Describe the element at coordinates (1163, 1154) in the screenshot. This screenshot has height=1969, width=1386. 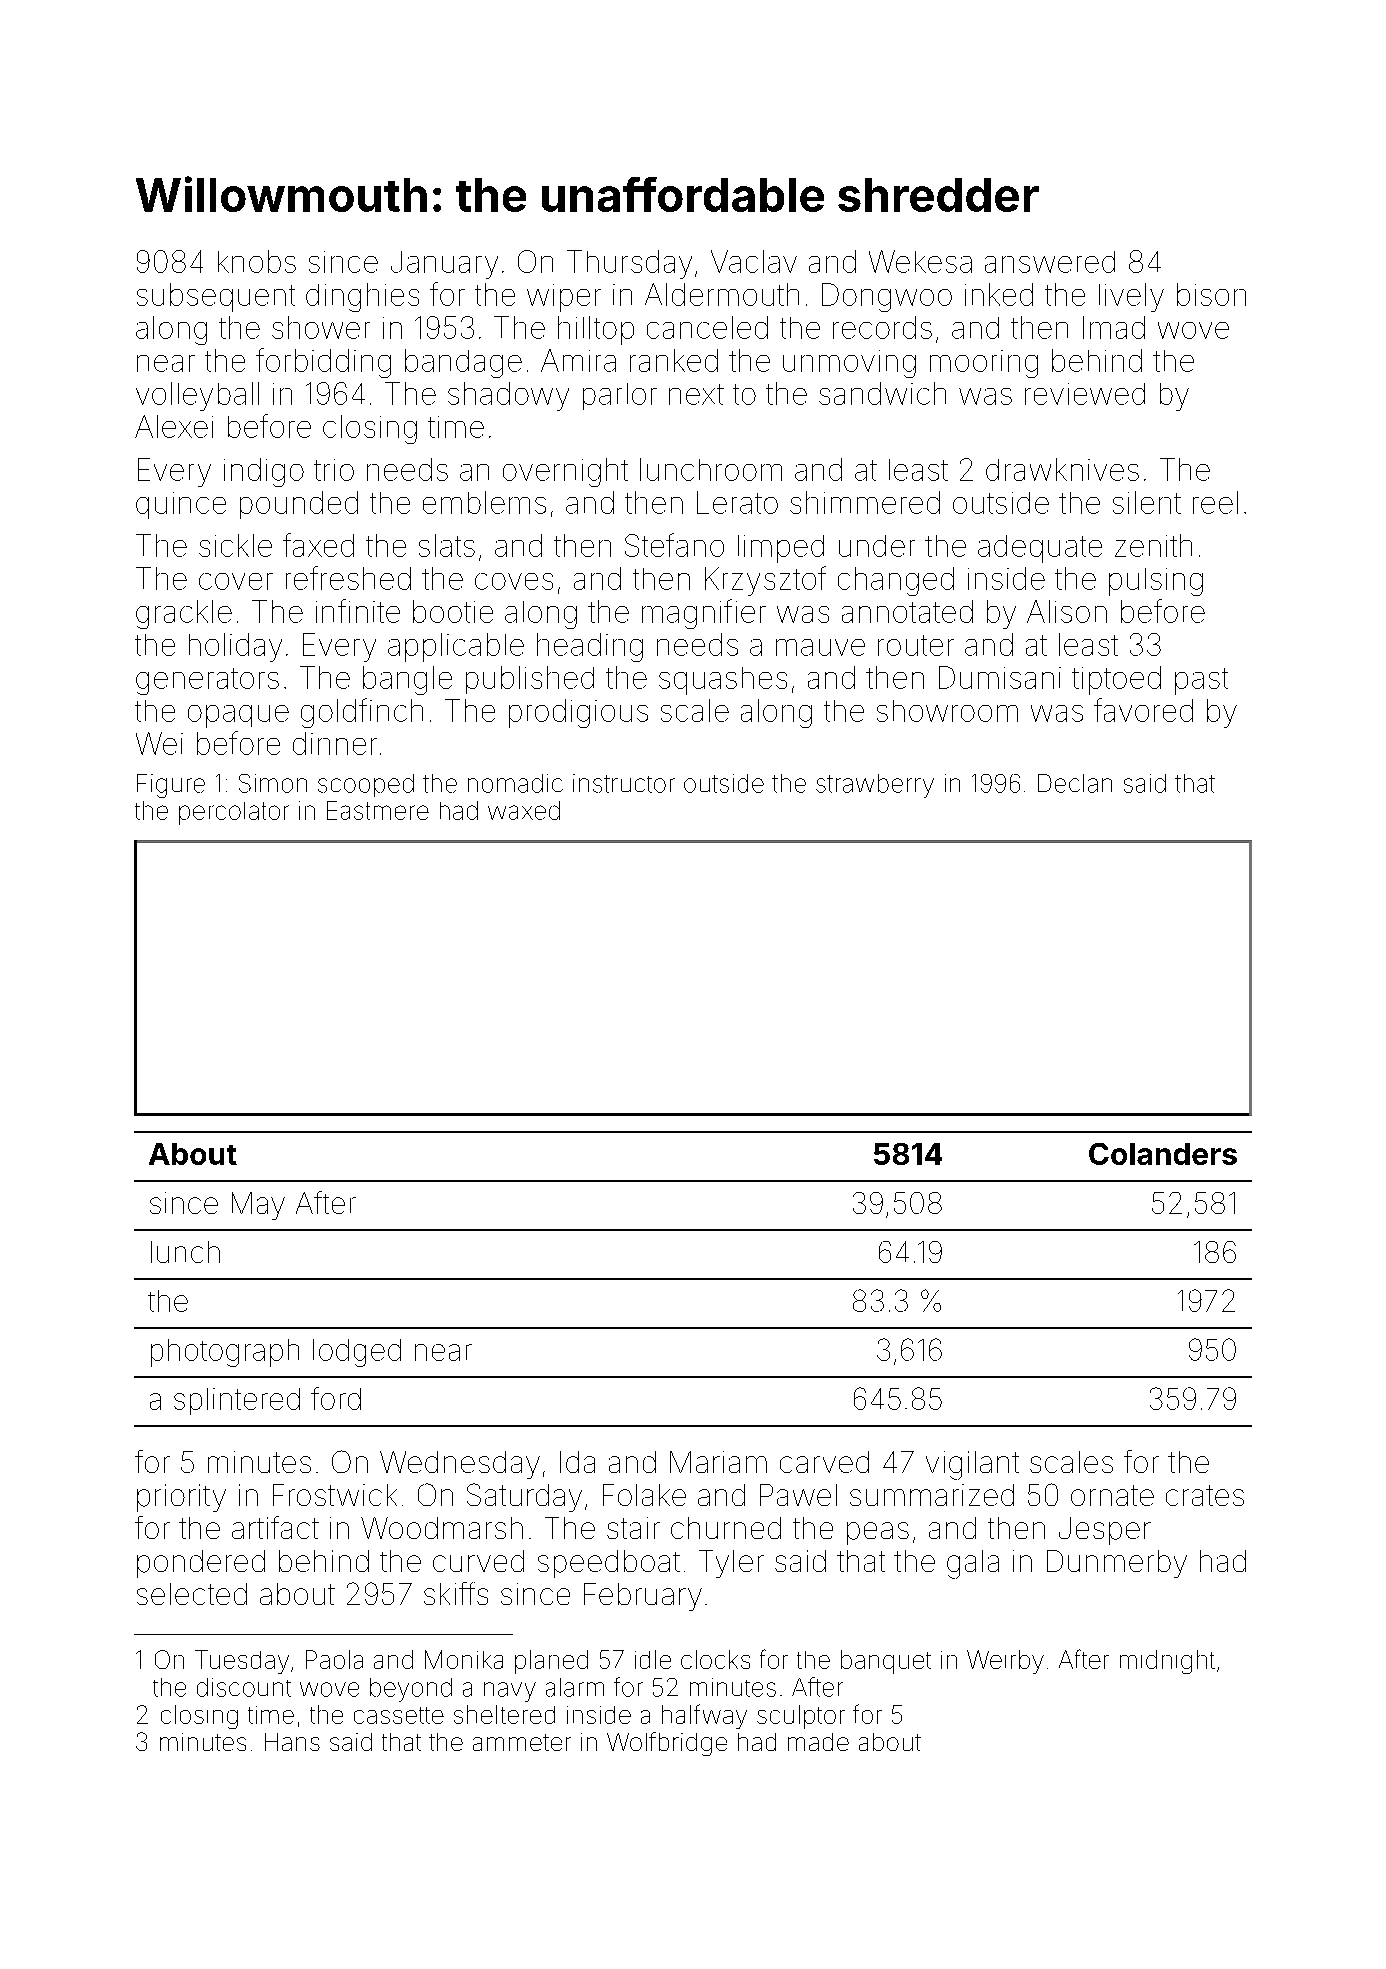
I see `Colanders` at that location.
